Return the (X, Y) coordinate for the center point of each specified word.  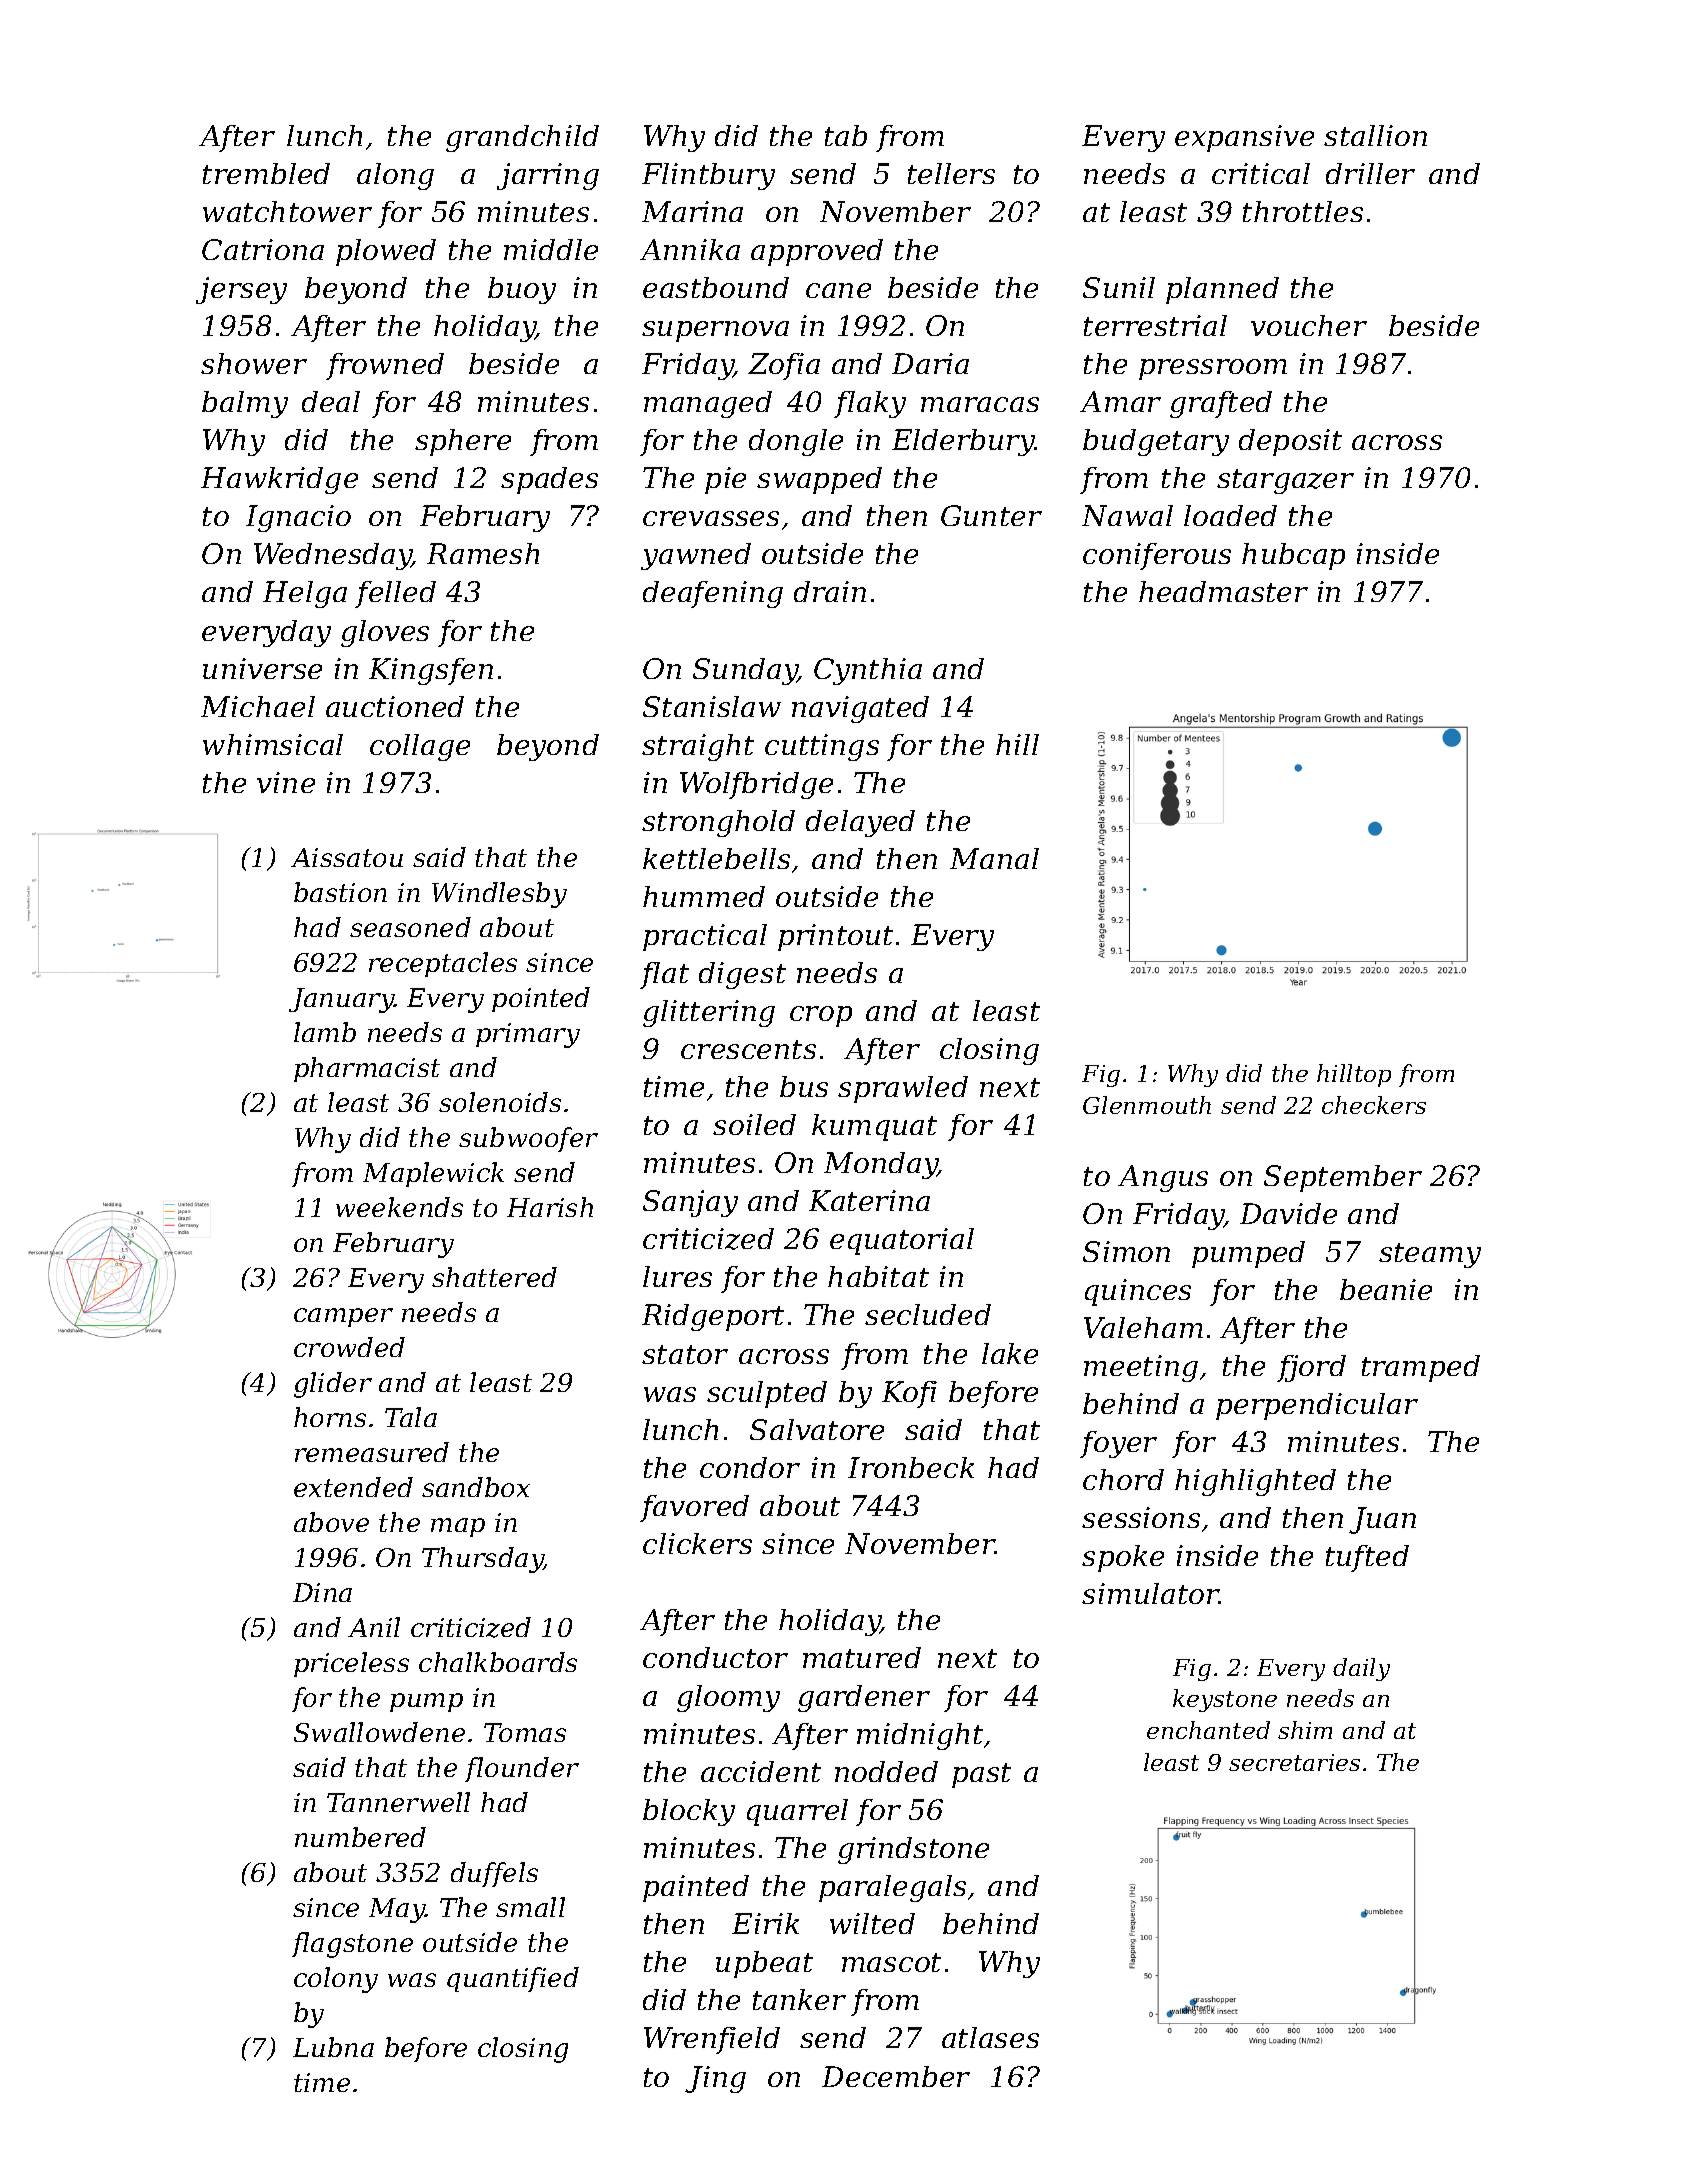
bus (804, 1086)
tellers (951, 173)
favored (694, 1508)
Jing (715, 2079)
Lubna (333, 2047)
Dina (322, 1592)
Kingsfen (431, 671)
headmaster (1223, 591)
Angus (1163, 1178)
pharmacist (367, 1069)
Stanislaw (712, 706)
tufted (1367, 1558)
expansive (1244, 138)
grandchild (522, 138)
